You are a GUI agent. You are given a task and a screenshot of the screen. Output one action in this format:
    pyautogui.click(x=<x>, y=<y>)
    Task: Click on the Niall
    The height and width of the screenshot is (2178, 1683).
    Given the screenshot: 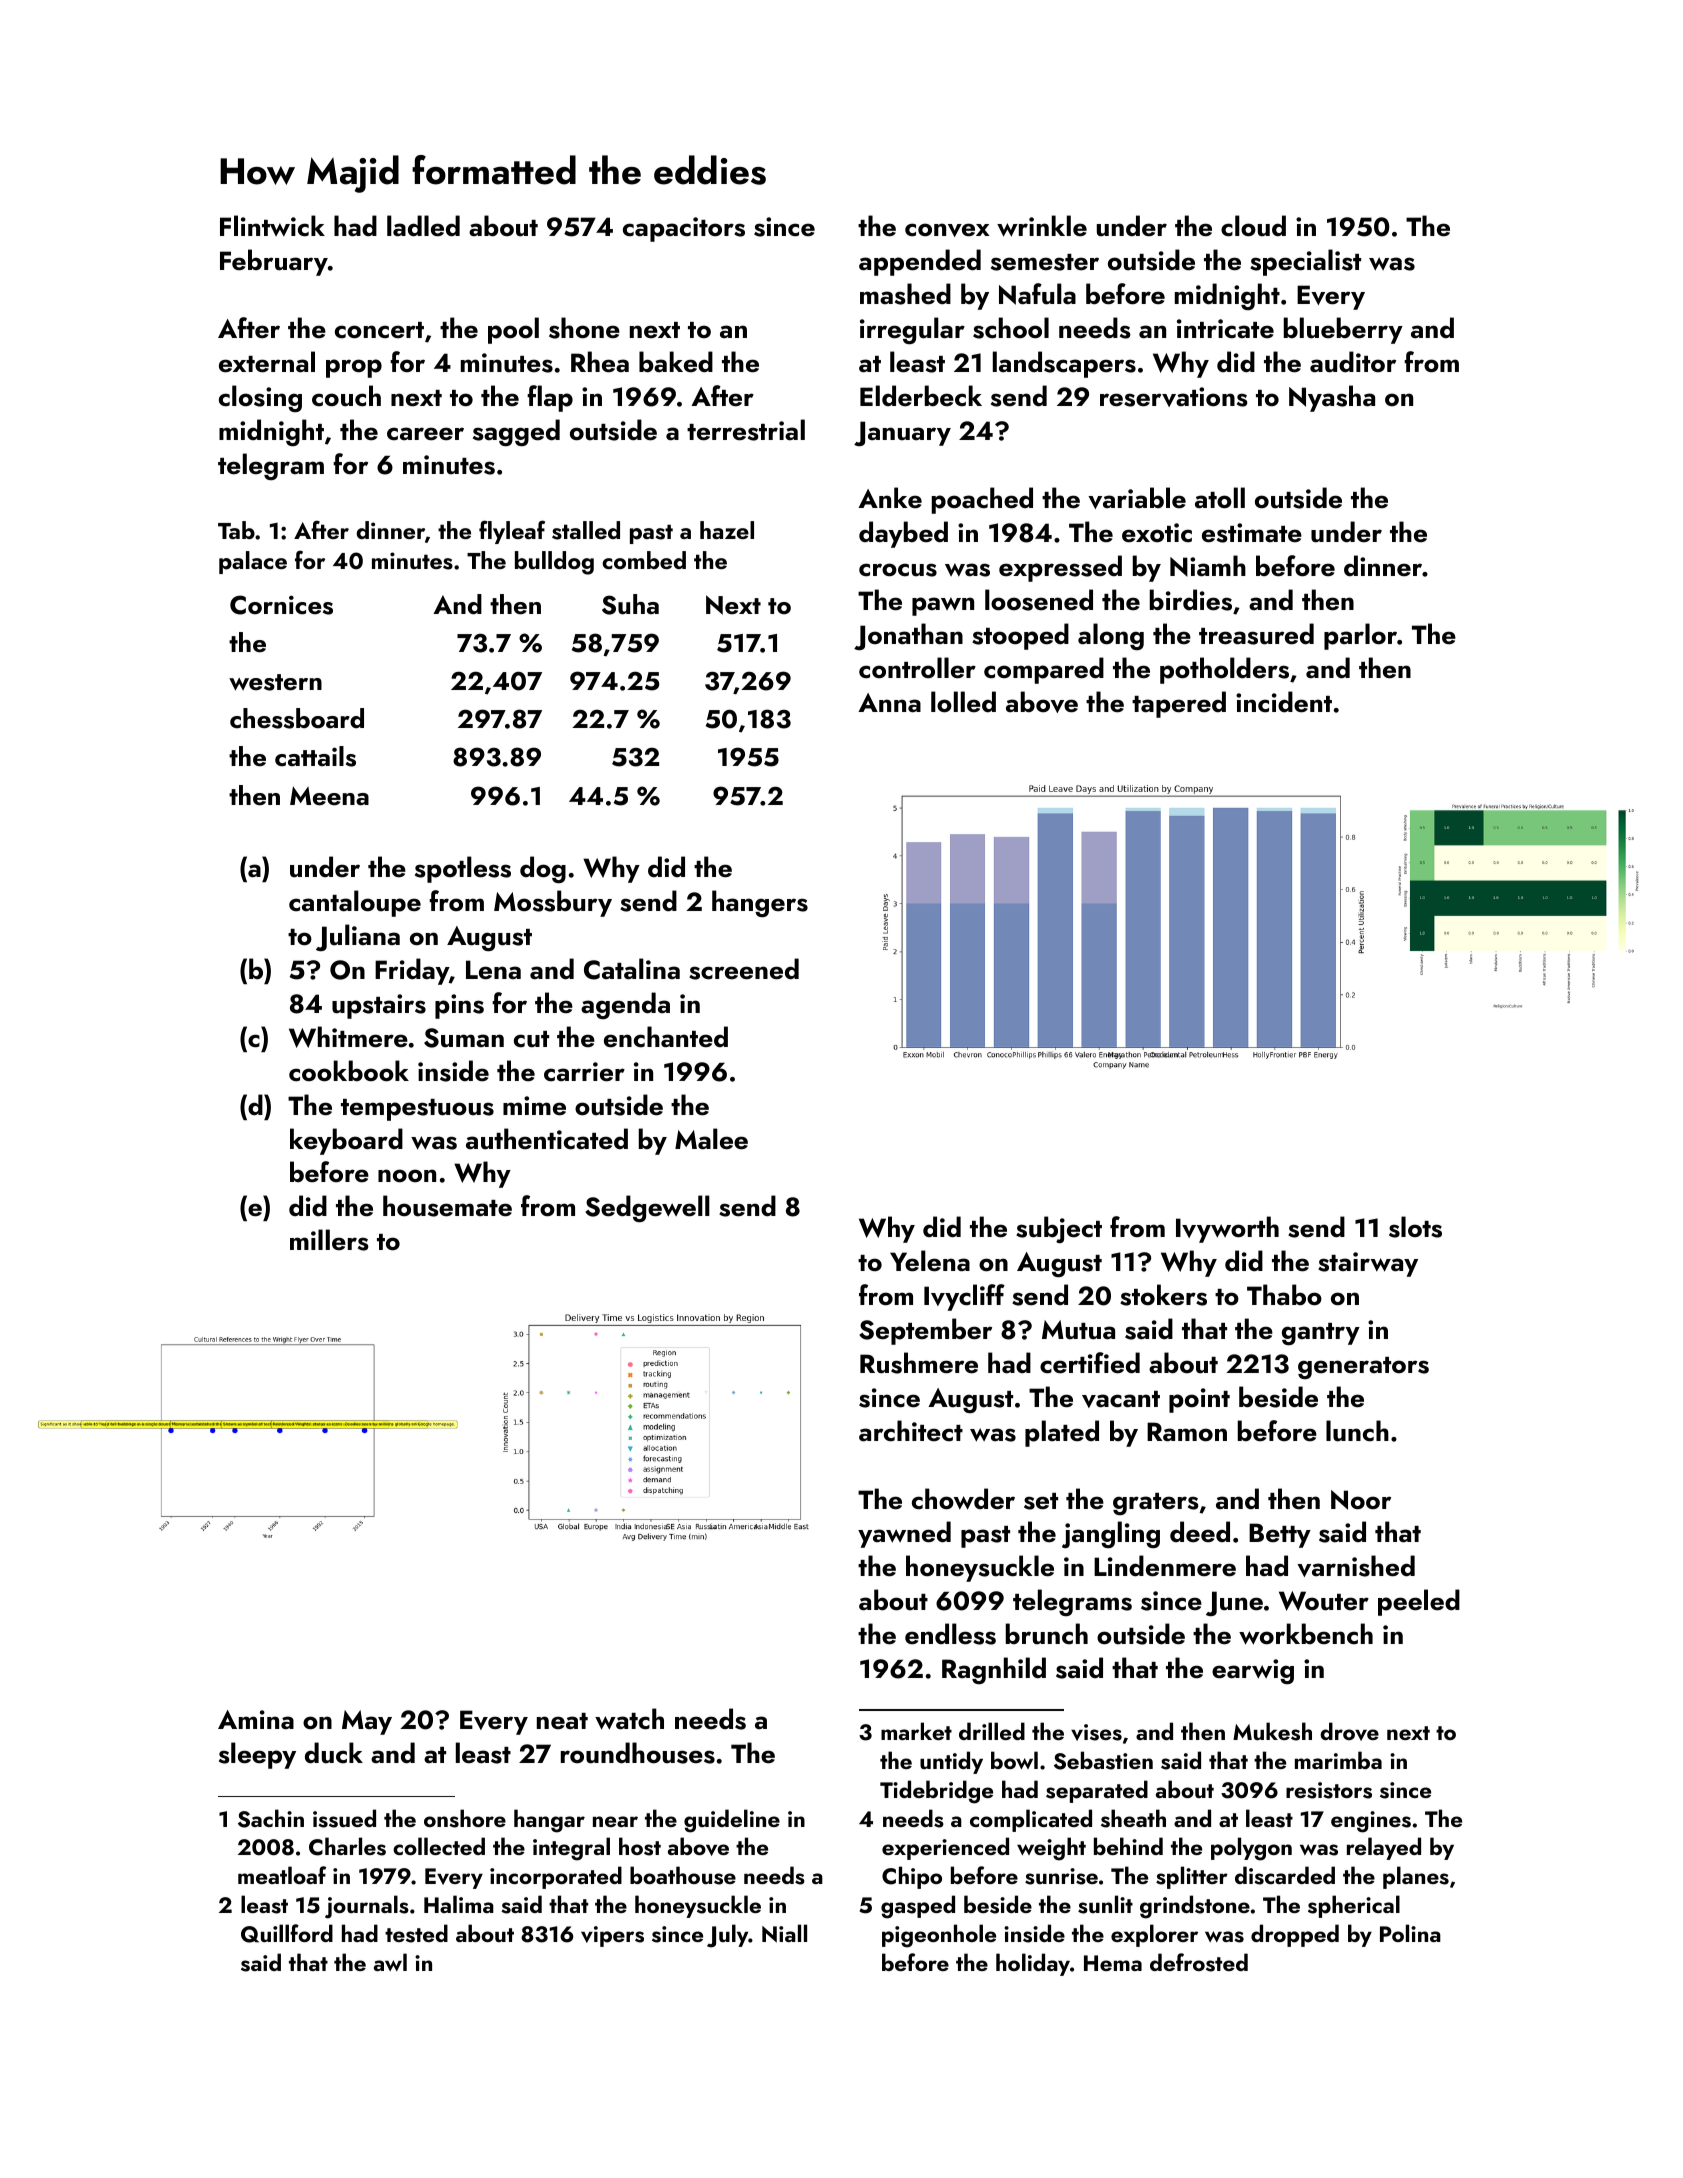 What is the action you would take?
    pyautogui.click(x=784, y=1933)
